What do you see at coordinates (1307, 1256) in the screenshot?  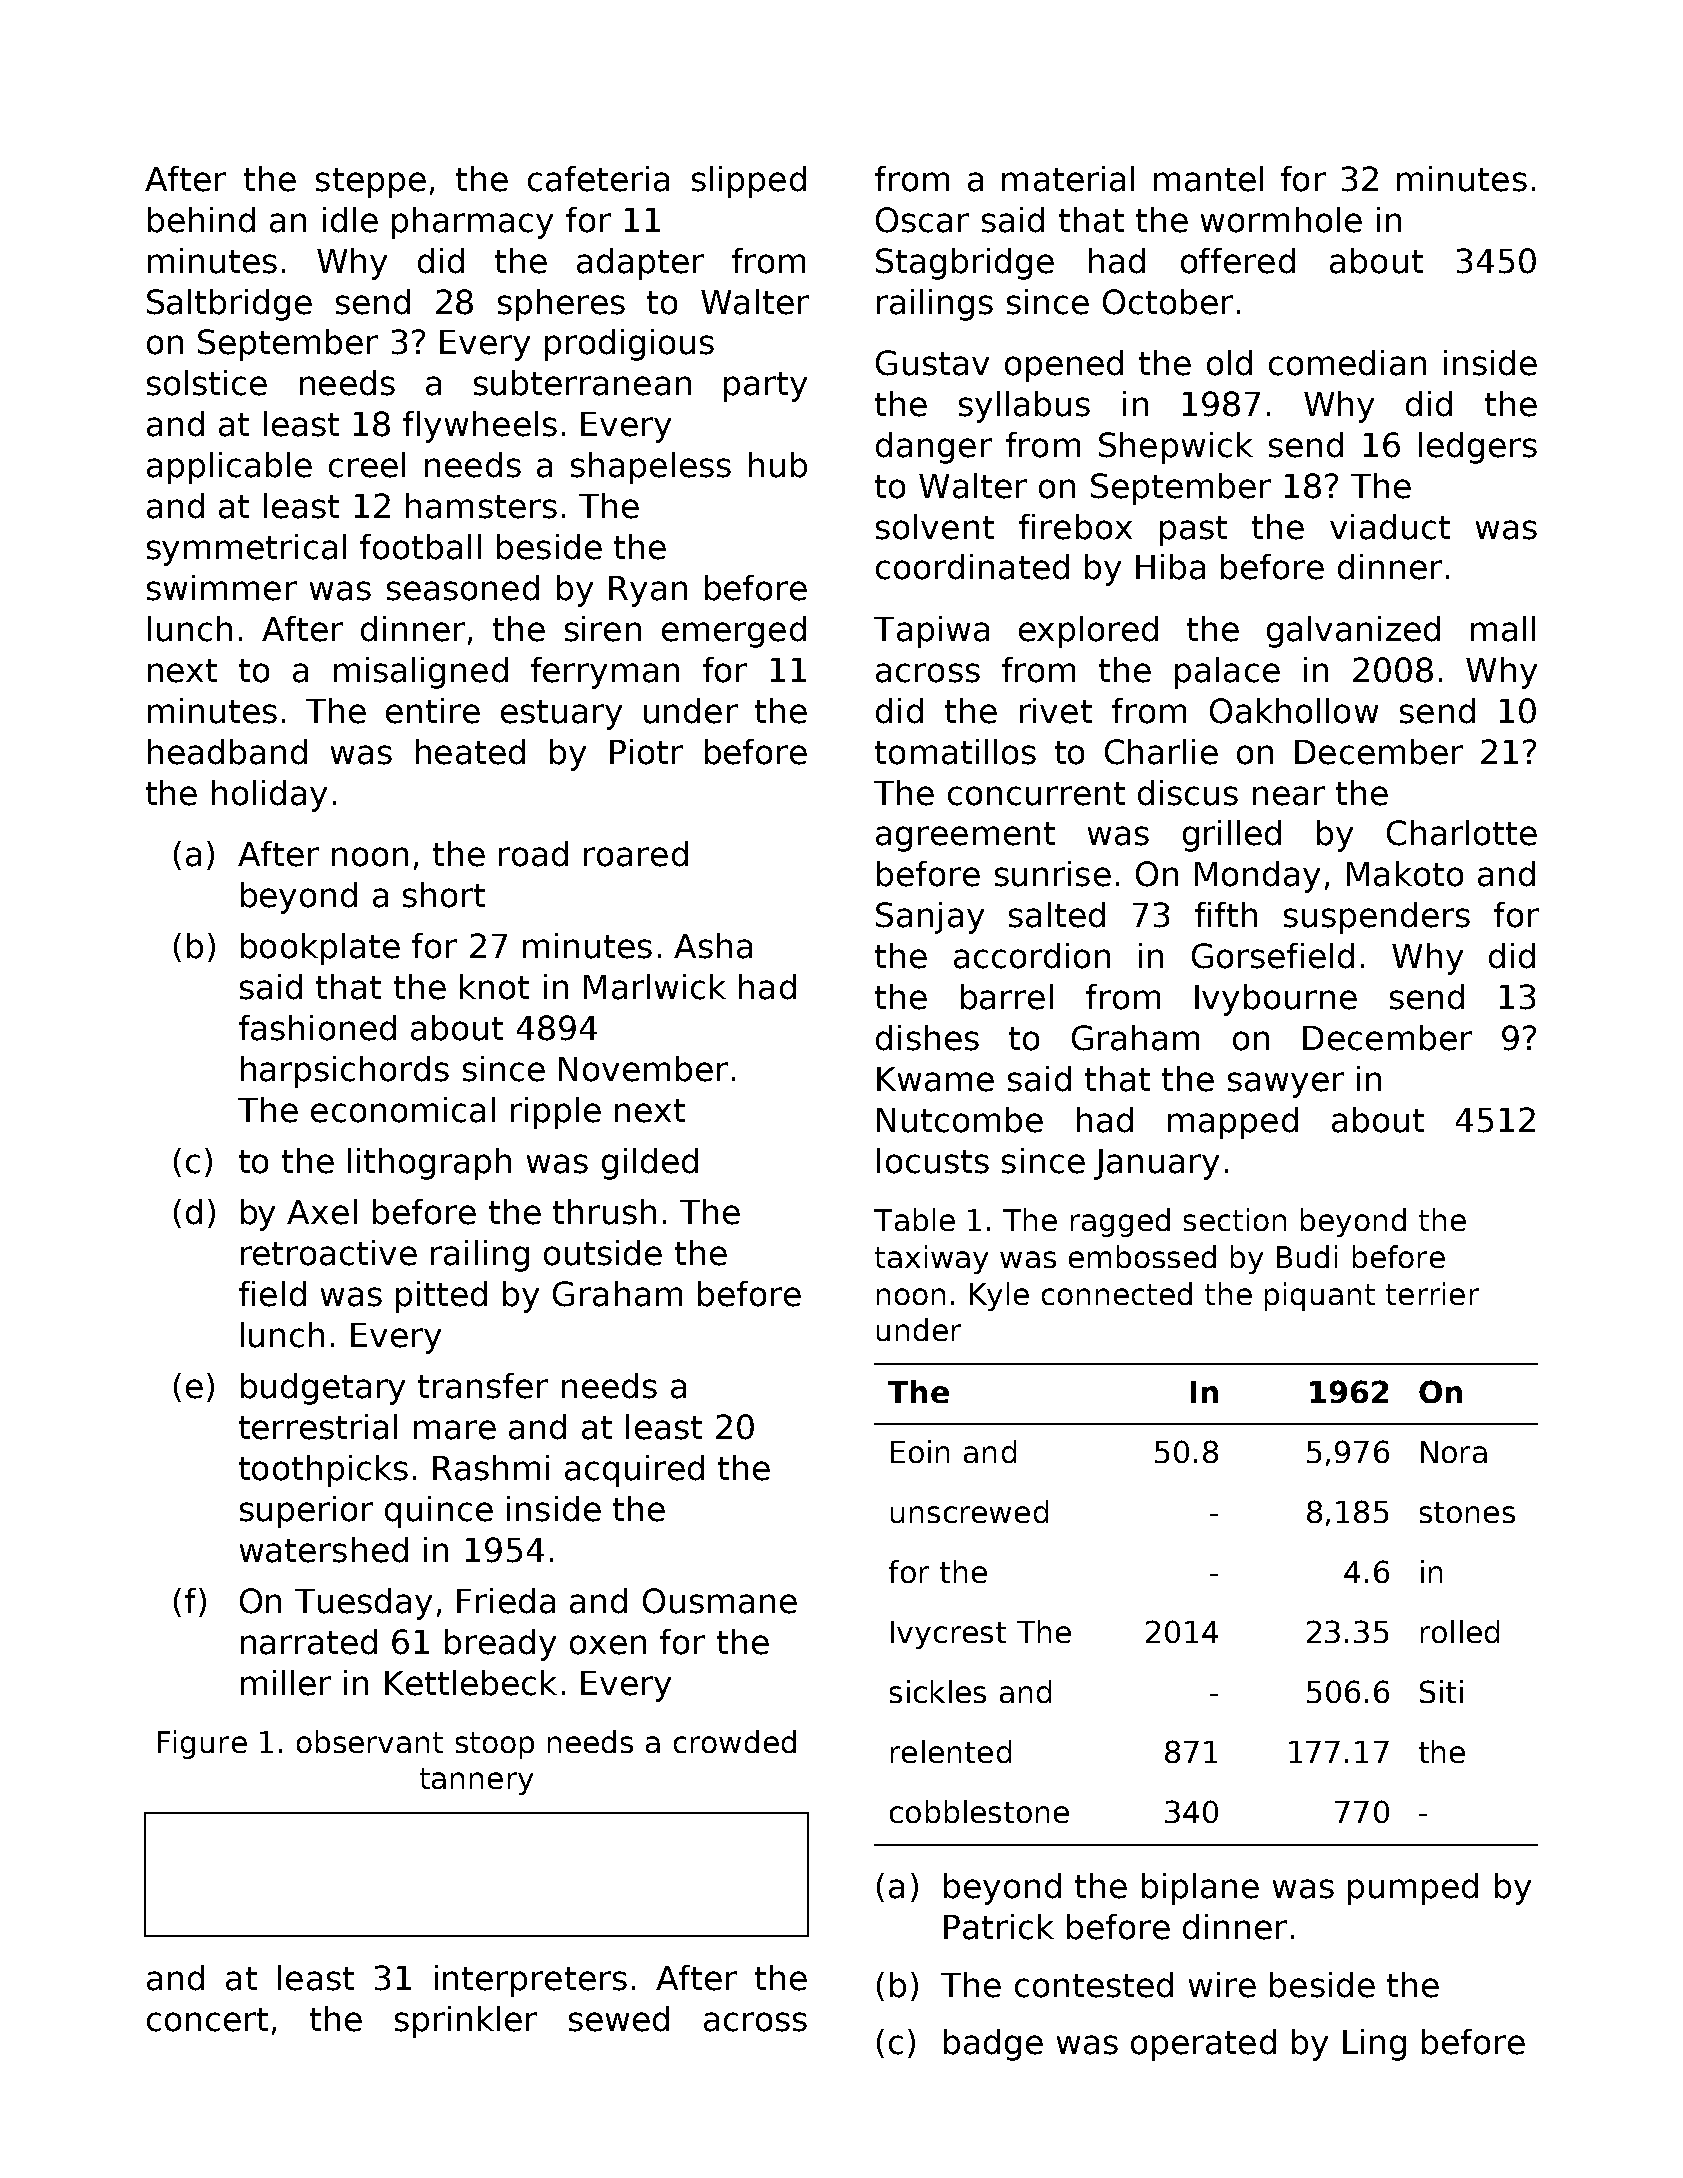 I see `Budi` at bounding box center [1307, 1256].
